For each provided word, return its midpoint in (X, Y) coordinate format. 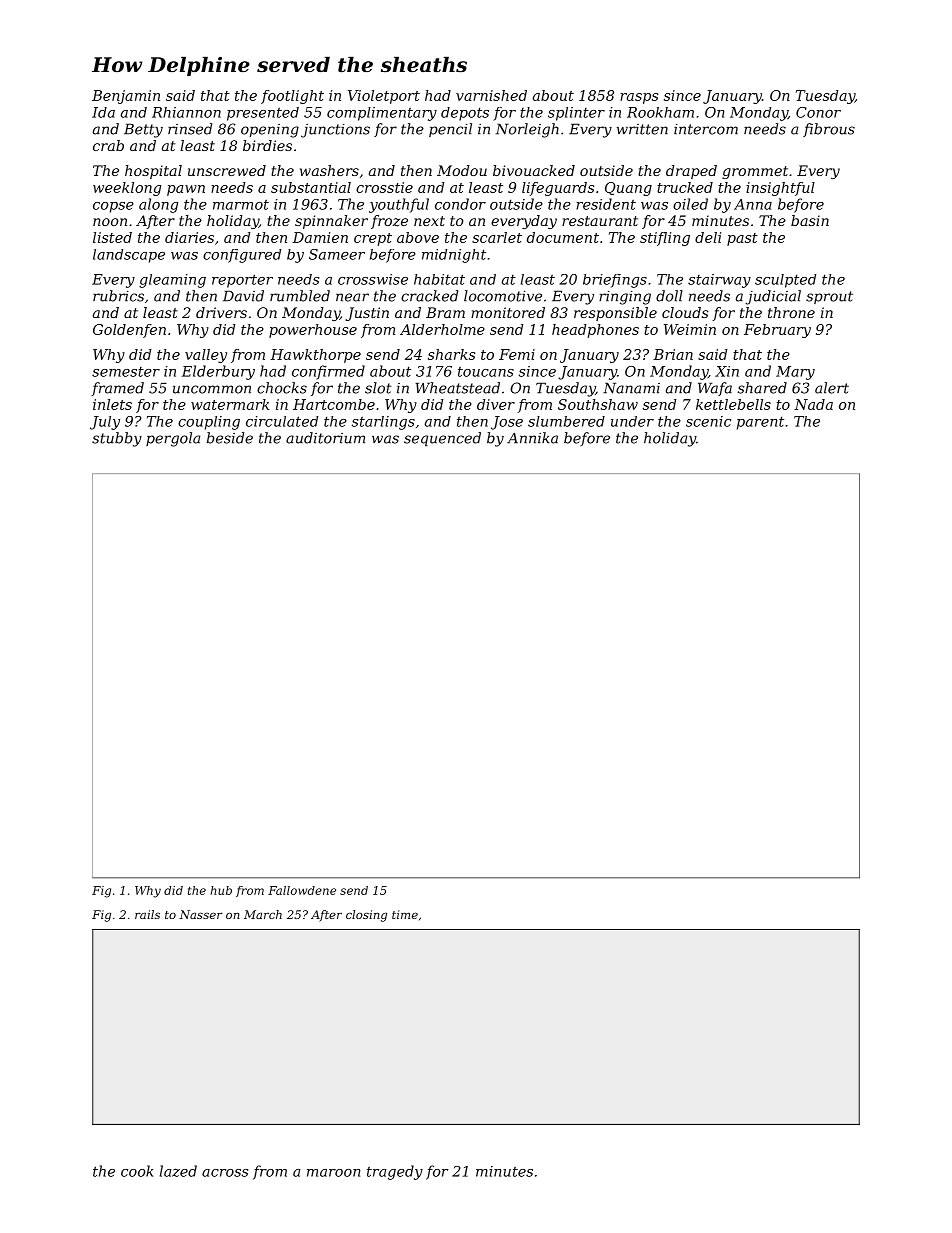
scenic (708, 421)
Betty (143, 130)
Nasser (201, 914)
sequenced (442, 439)
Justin (367, 314)
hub (221, 890)
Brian (673, 354)
